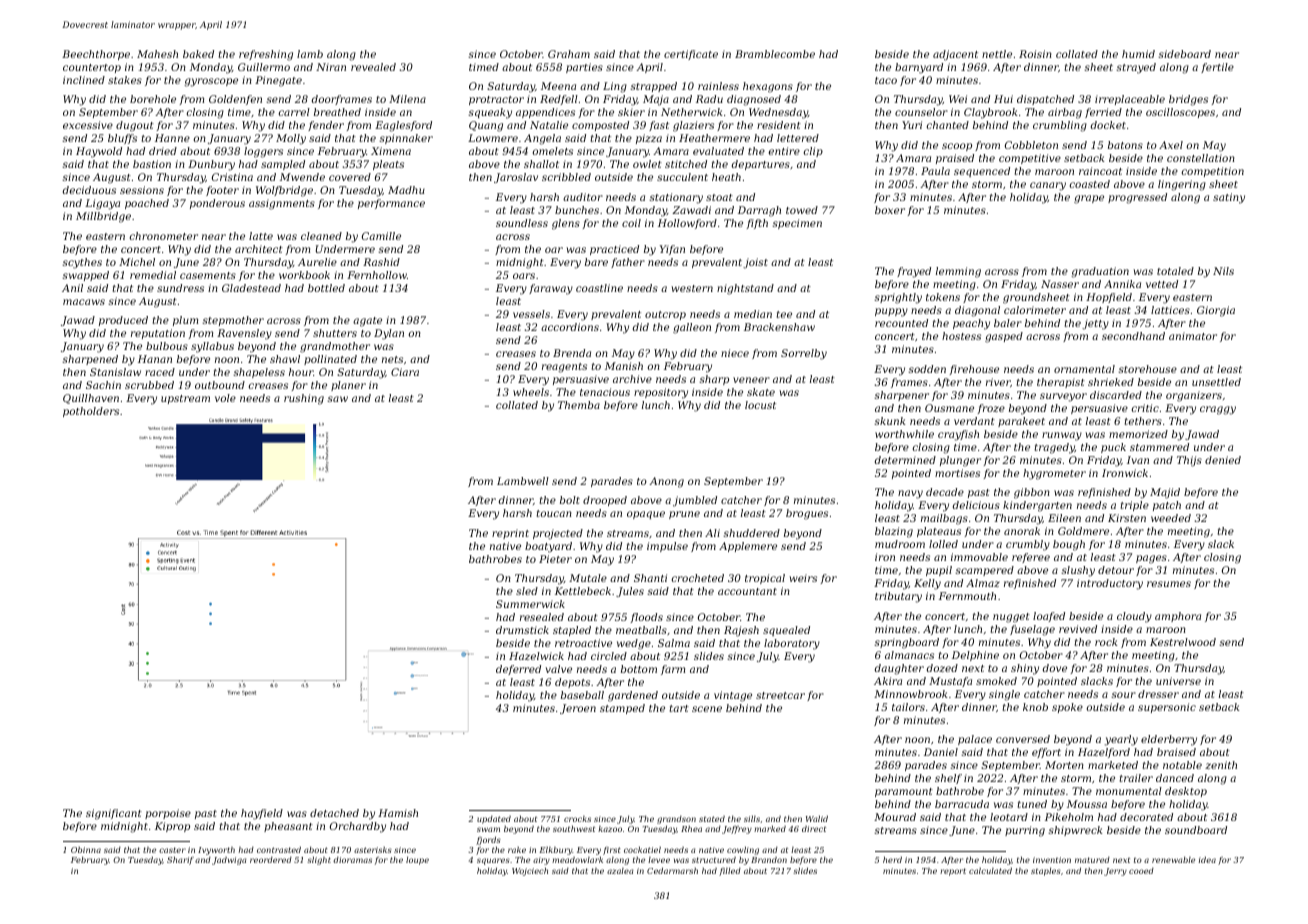 This screenshot has height=924, width=1308. Describe the element at coordinates (530, 871) in the screenshot. I see `Wojciech` at that location.
